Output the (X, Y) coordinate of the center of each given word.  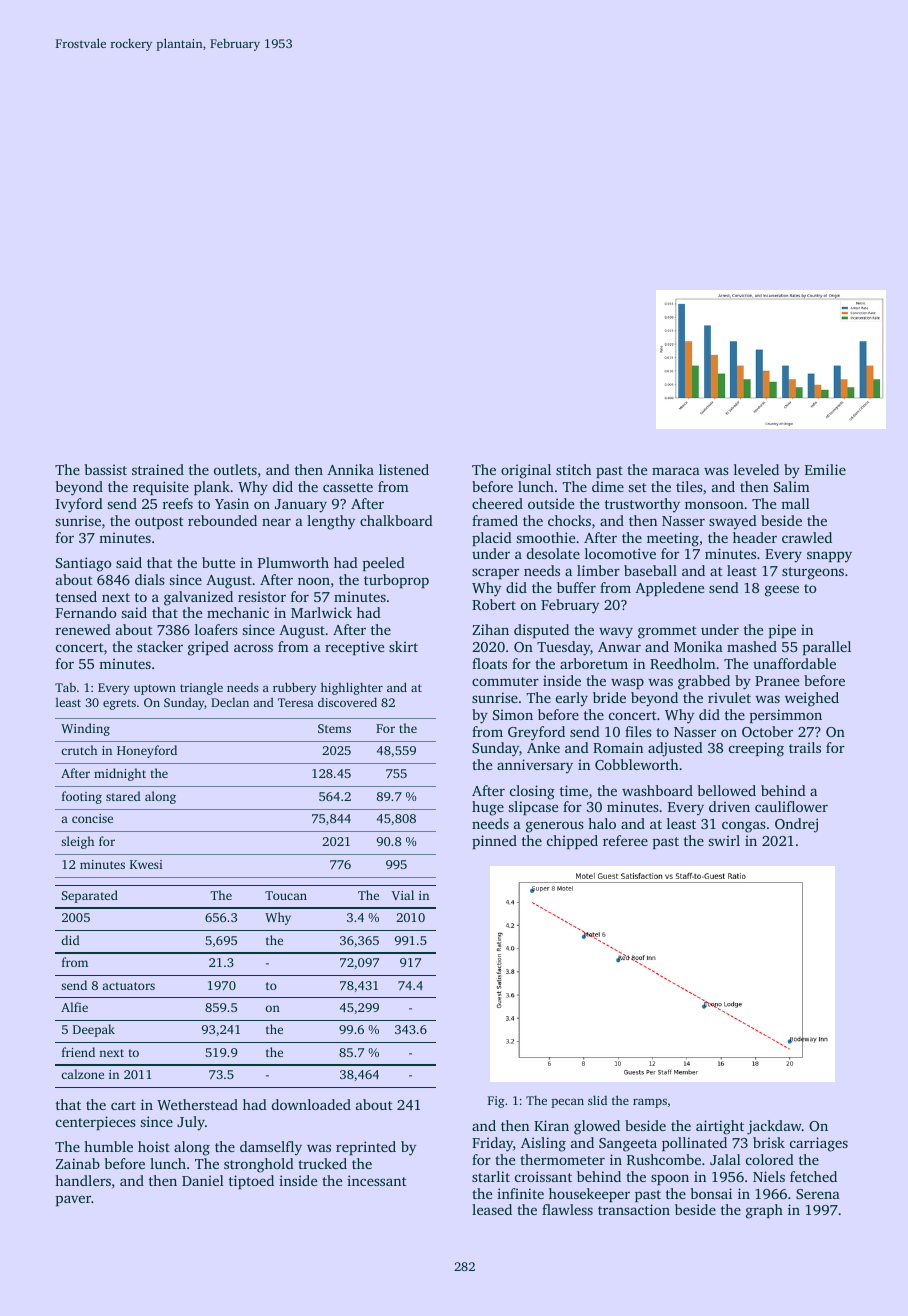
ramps (650, 1103)
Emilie (825, 469)
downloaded (311, 1104)
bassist (106, 469)
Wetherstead (197, 1104)
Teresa (296, 702)
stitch (573, 469)
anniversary (535, 766)
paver (73, 1200)
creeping (756, 749)
